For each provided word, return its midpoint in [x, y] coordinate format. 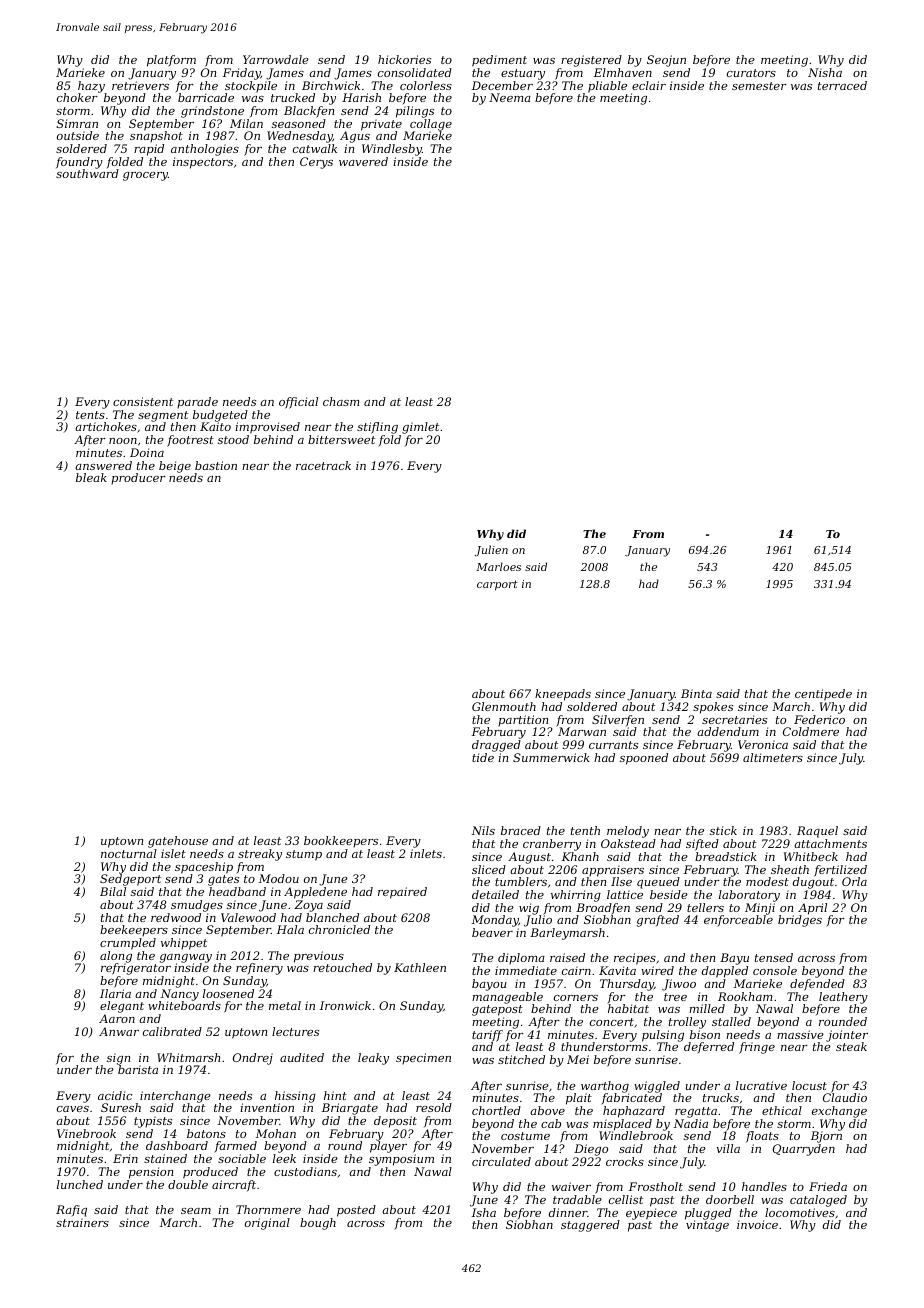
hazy [91, 87]
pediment [499, 61]
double [188, 1184]
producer [138, 478]
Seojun [666, 61]
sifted [702, 845]
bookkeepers [341, 841]
